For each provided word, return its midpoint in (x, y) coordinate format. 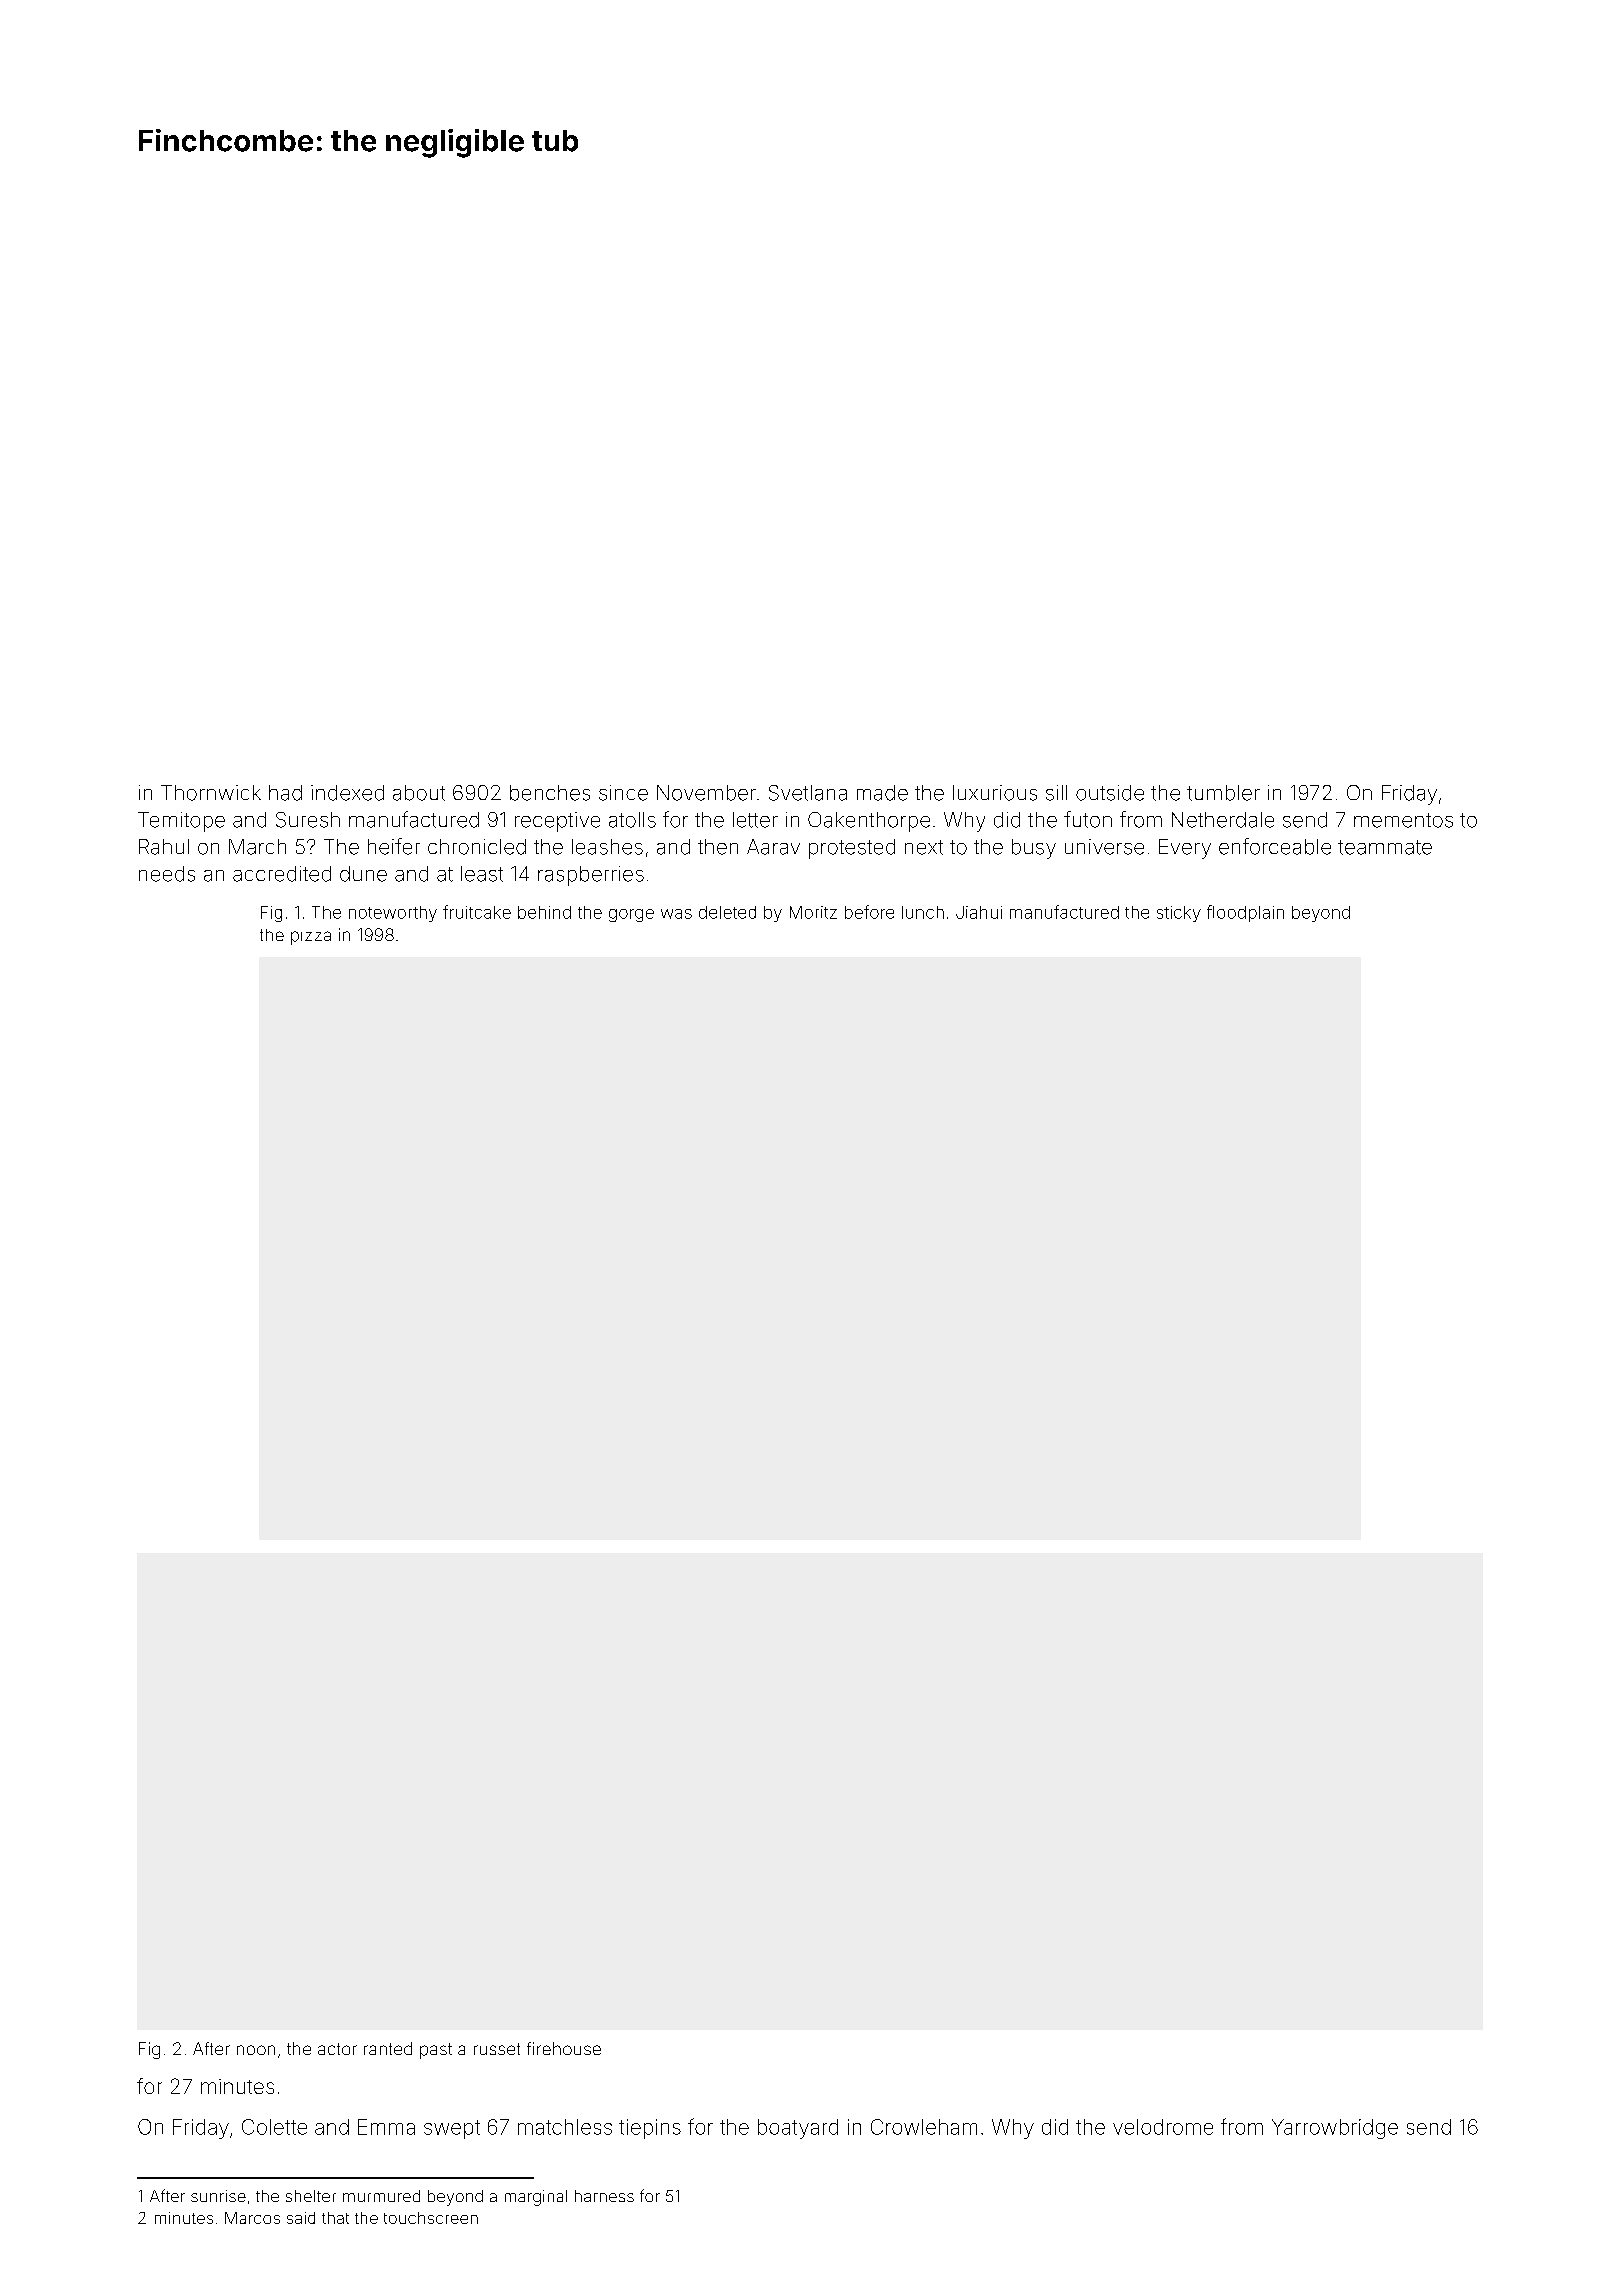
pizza (311, 938)
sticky (1179, 914)
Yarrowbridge (1335, 2129)
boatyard (798, 2129)
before (869, 912)
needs (167, 874)
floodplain (1245, 913)
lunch (923, 912)
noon (256, 2050)
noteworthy (393, 914)
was (676, 914)
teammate (1385, 847)
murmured (381, 2196)
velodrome (1163, 2127)
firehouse (564, 2048)
